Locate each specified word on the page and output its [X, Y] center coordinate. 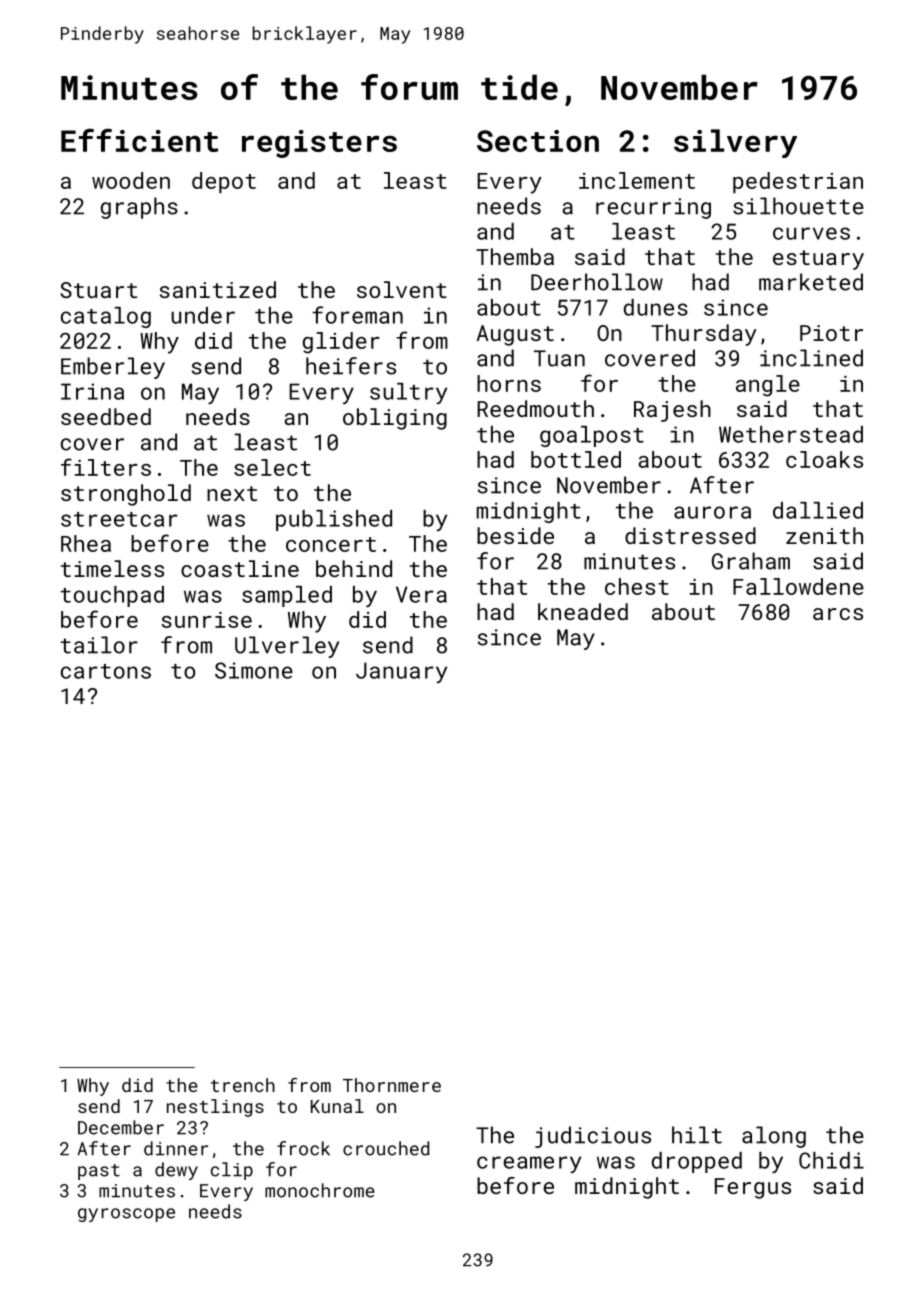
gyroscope [126, 1215]
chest [637, 586]
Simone [254, 670]
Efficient [139, 140]
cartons [106, 671]
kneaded [583, 611]
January [401, 672]
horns [509, 383]
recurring [653, 208]
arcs [838, 614]
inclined [811, 358]
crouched [386, 1148]
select [272, 467]
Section [538, 141]
